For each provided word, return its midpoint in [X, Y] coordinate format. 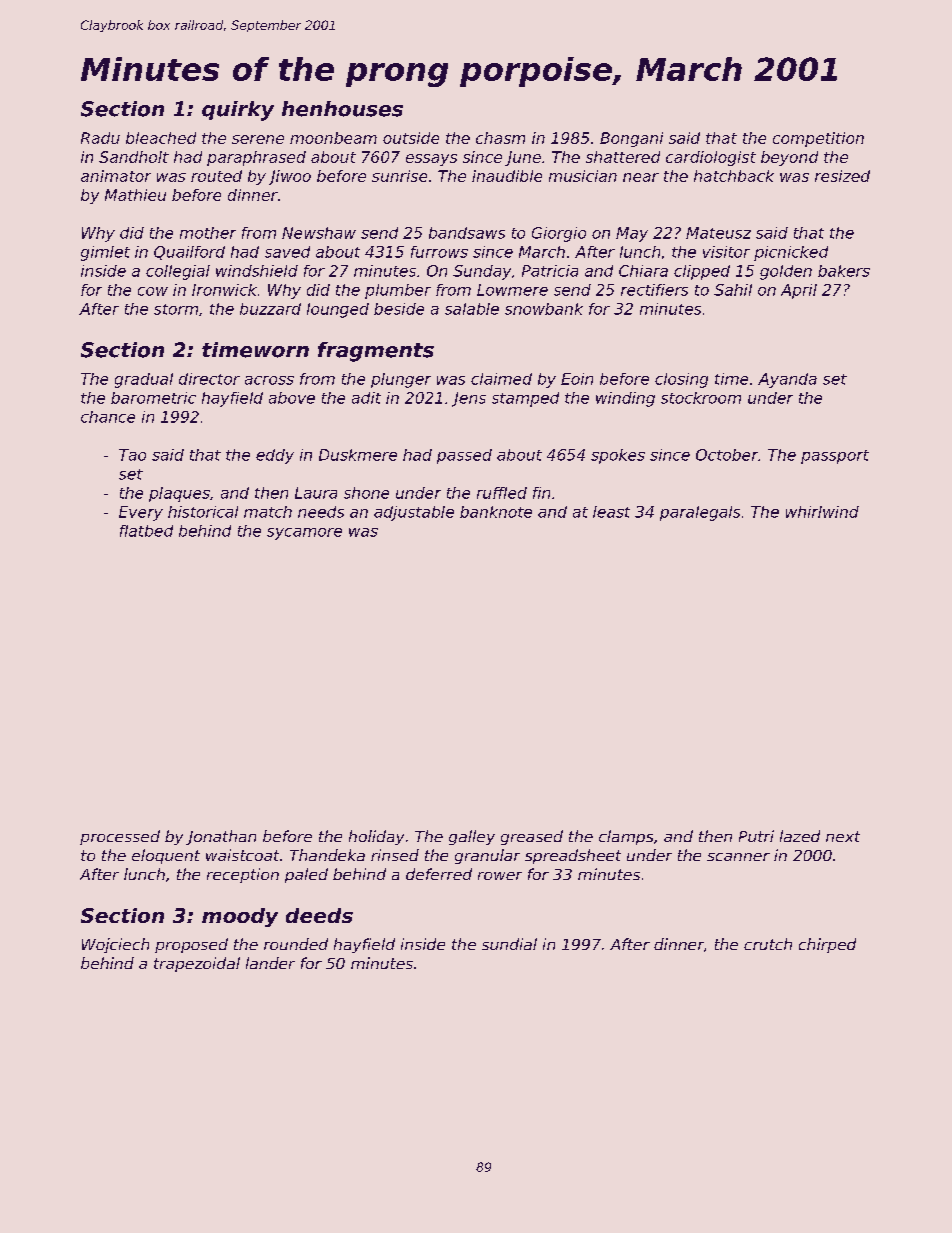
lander [270, 963]
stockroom [701, 398]
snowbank [544, 309]
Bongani [631, 139]
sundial [509, 944]
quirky [238, 111]
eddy [275, 456]
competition [818, 139]
